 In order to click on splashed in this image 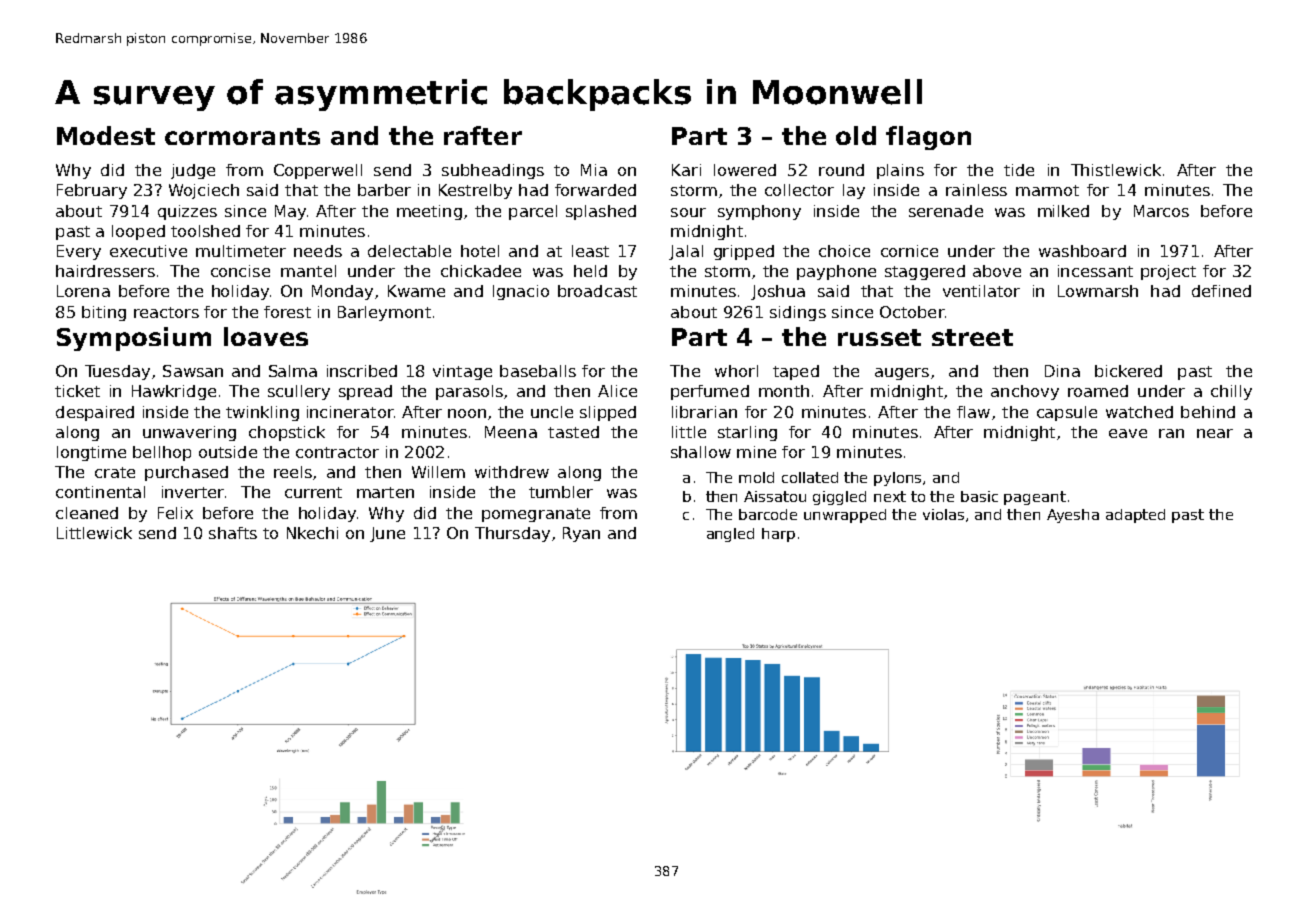, I will do `click(601, 212)`.
